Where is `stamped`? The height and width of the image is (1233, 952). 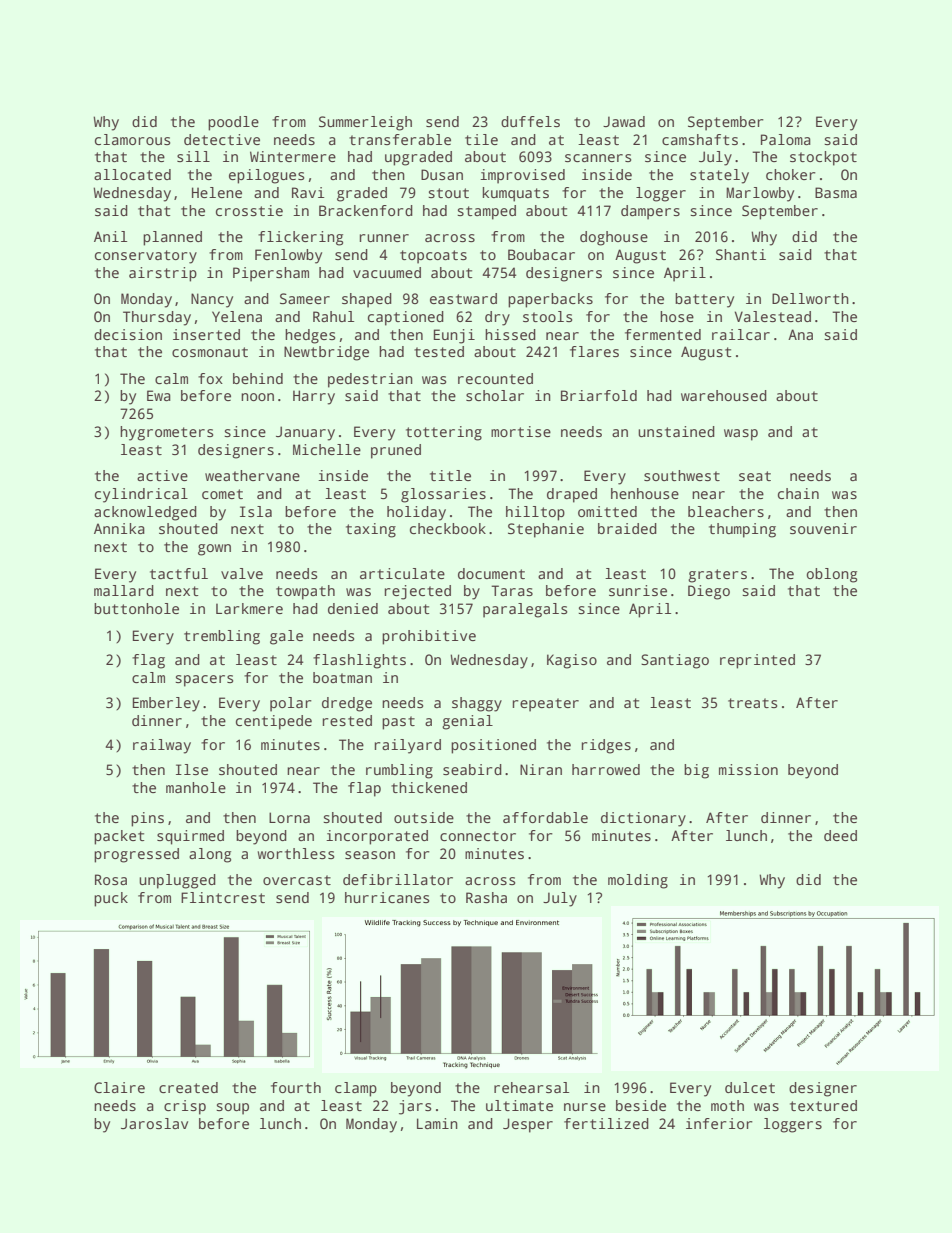
stamped is located at coordinates (486, 212).
